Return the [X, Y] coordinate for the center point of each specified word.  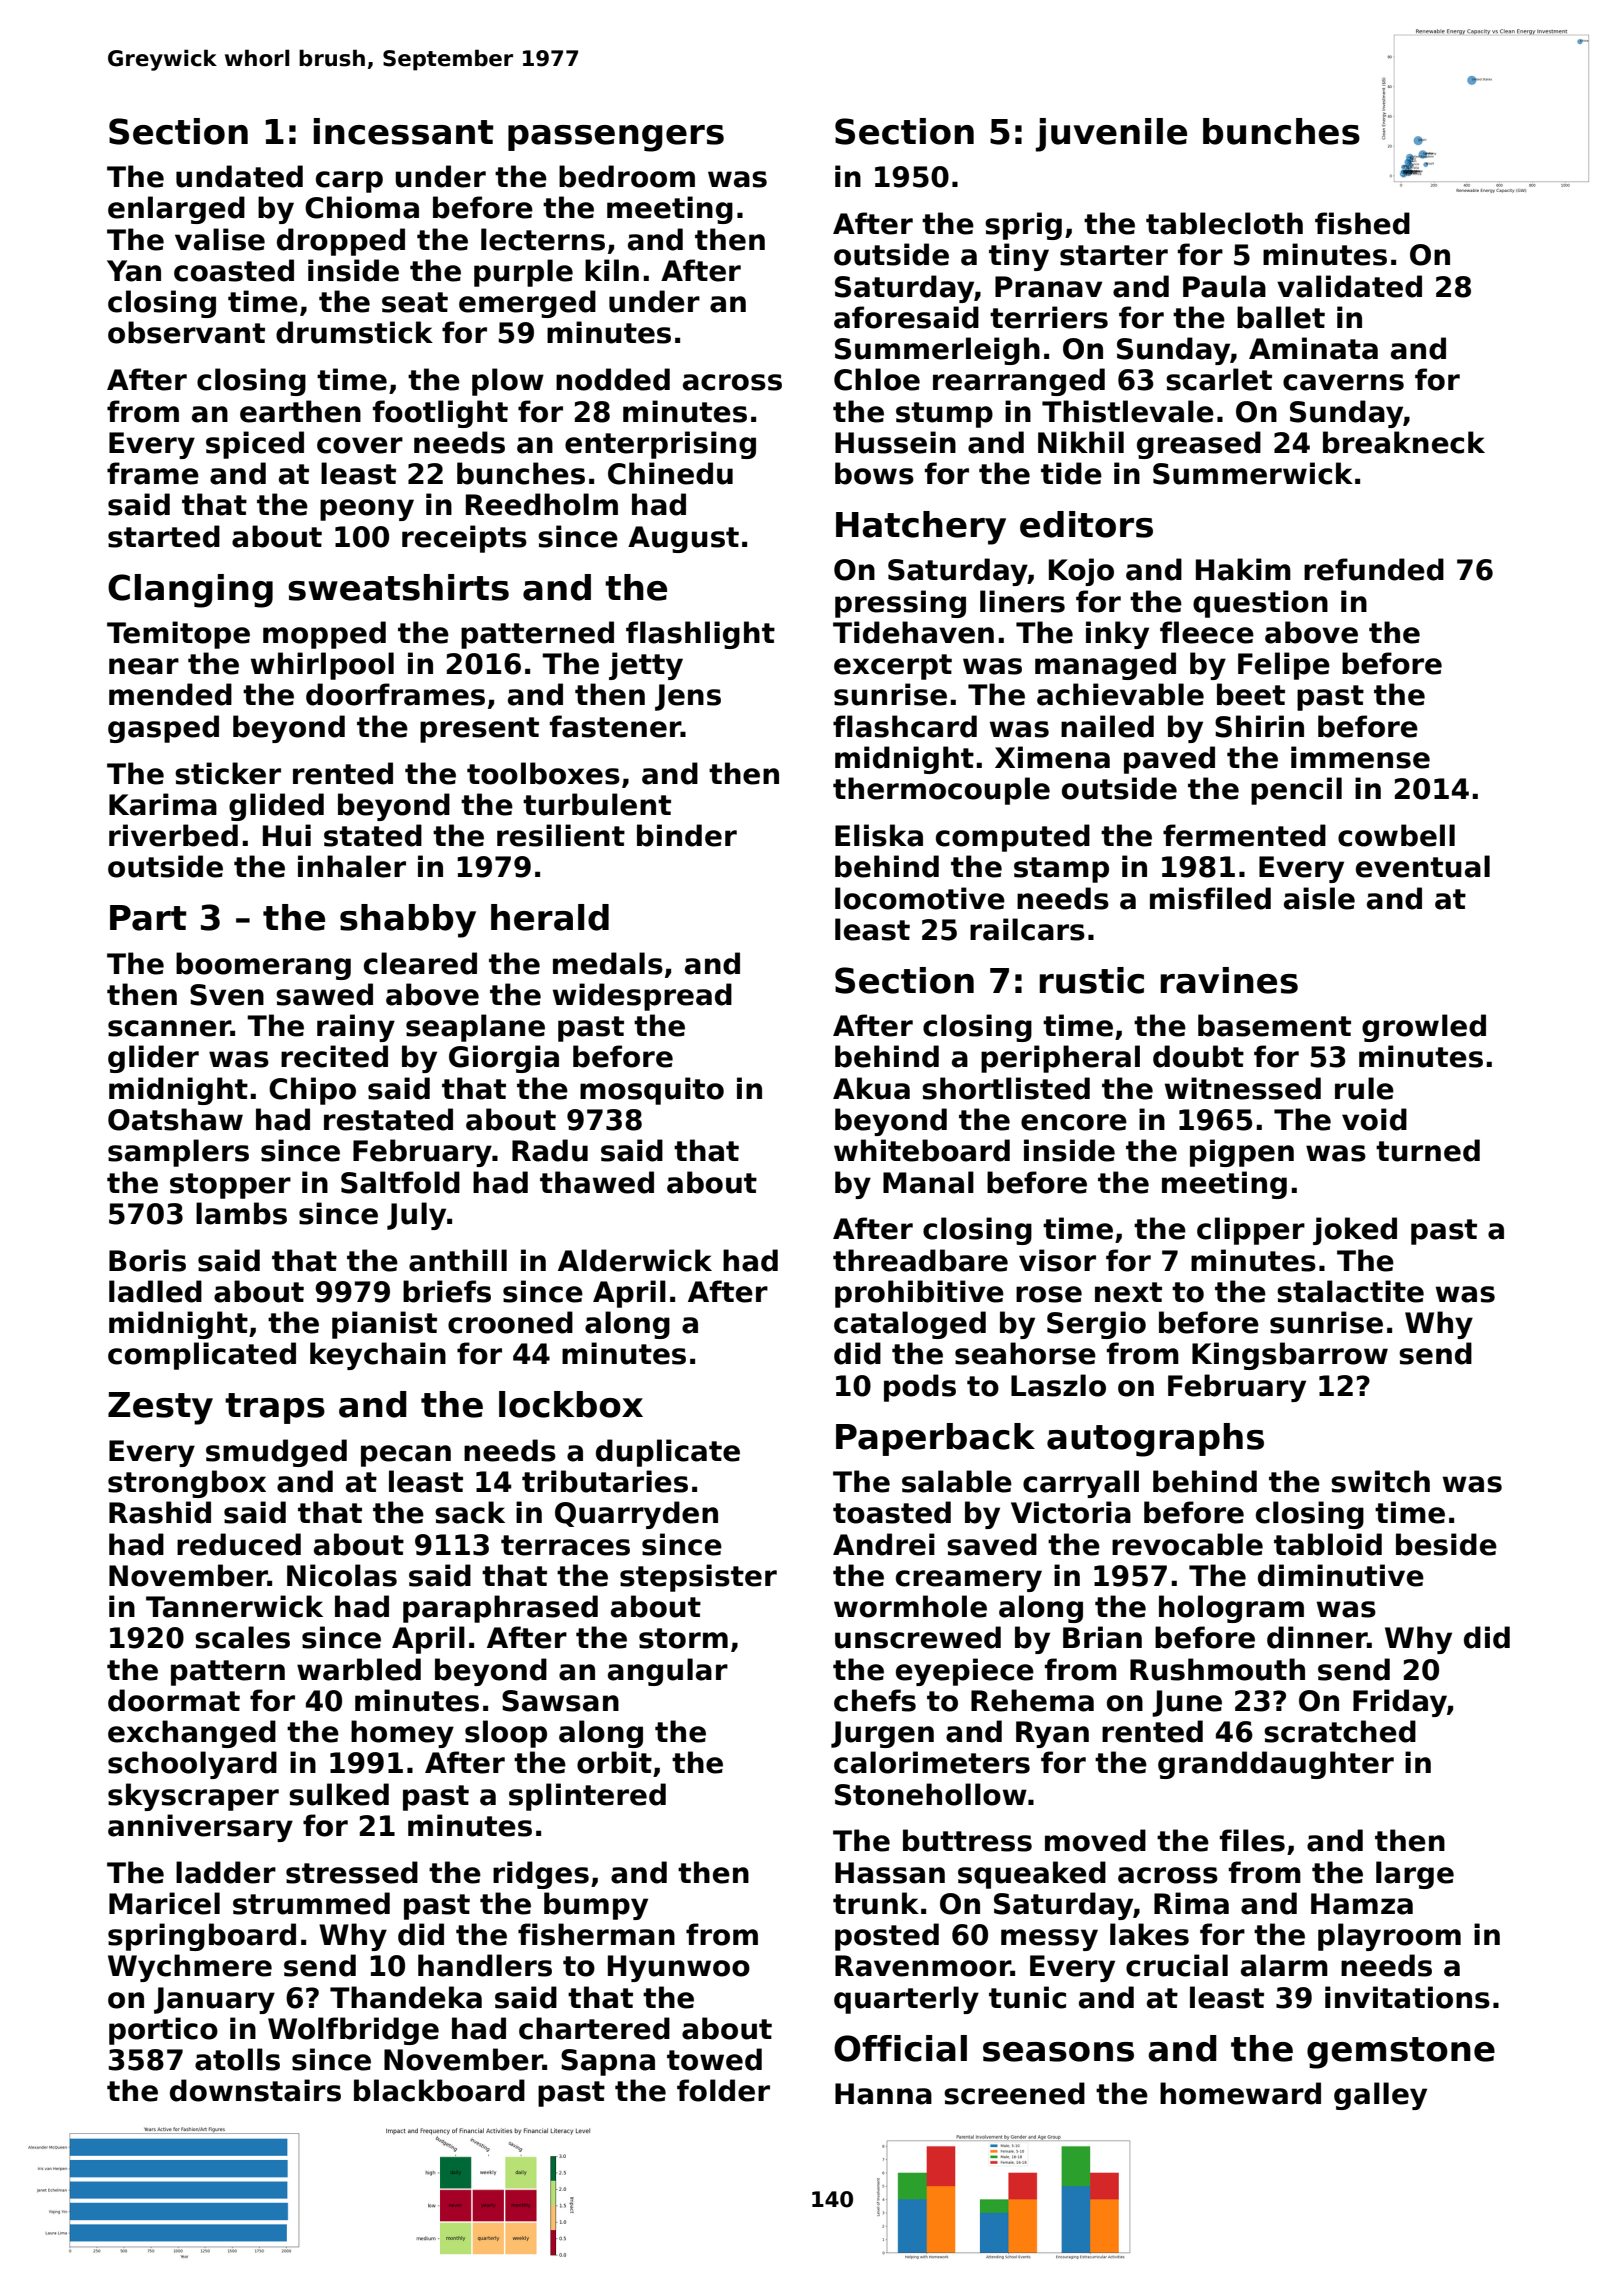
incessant [404, 131]
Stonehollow [931, 1794]
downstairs [255, 2090]
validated [1349, 286]
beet [1251, 694]
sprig [1023, 226]
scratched [1340, 1731]
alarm [1284, 1965]
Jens [688, 697]
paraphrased [500, 1609]
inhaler [352, 866]
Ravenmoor [923, 1966]
